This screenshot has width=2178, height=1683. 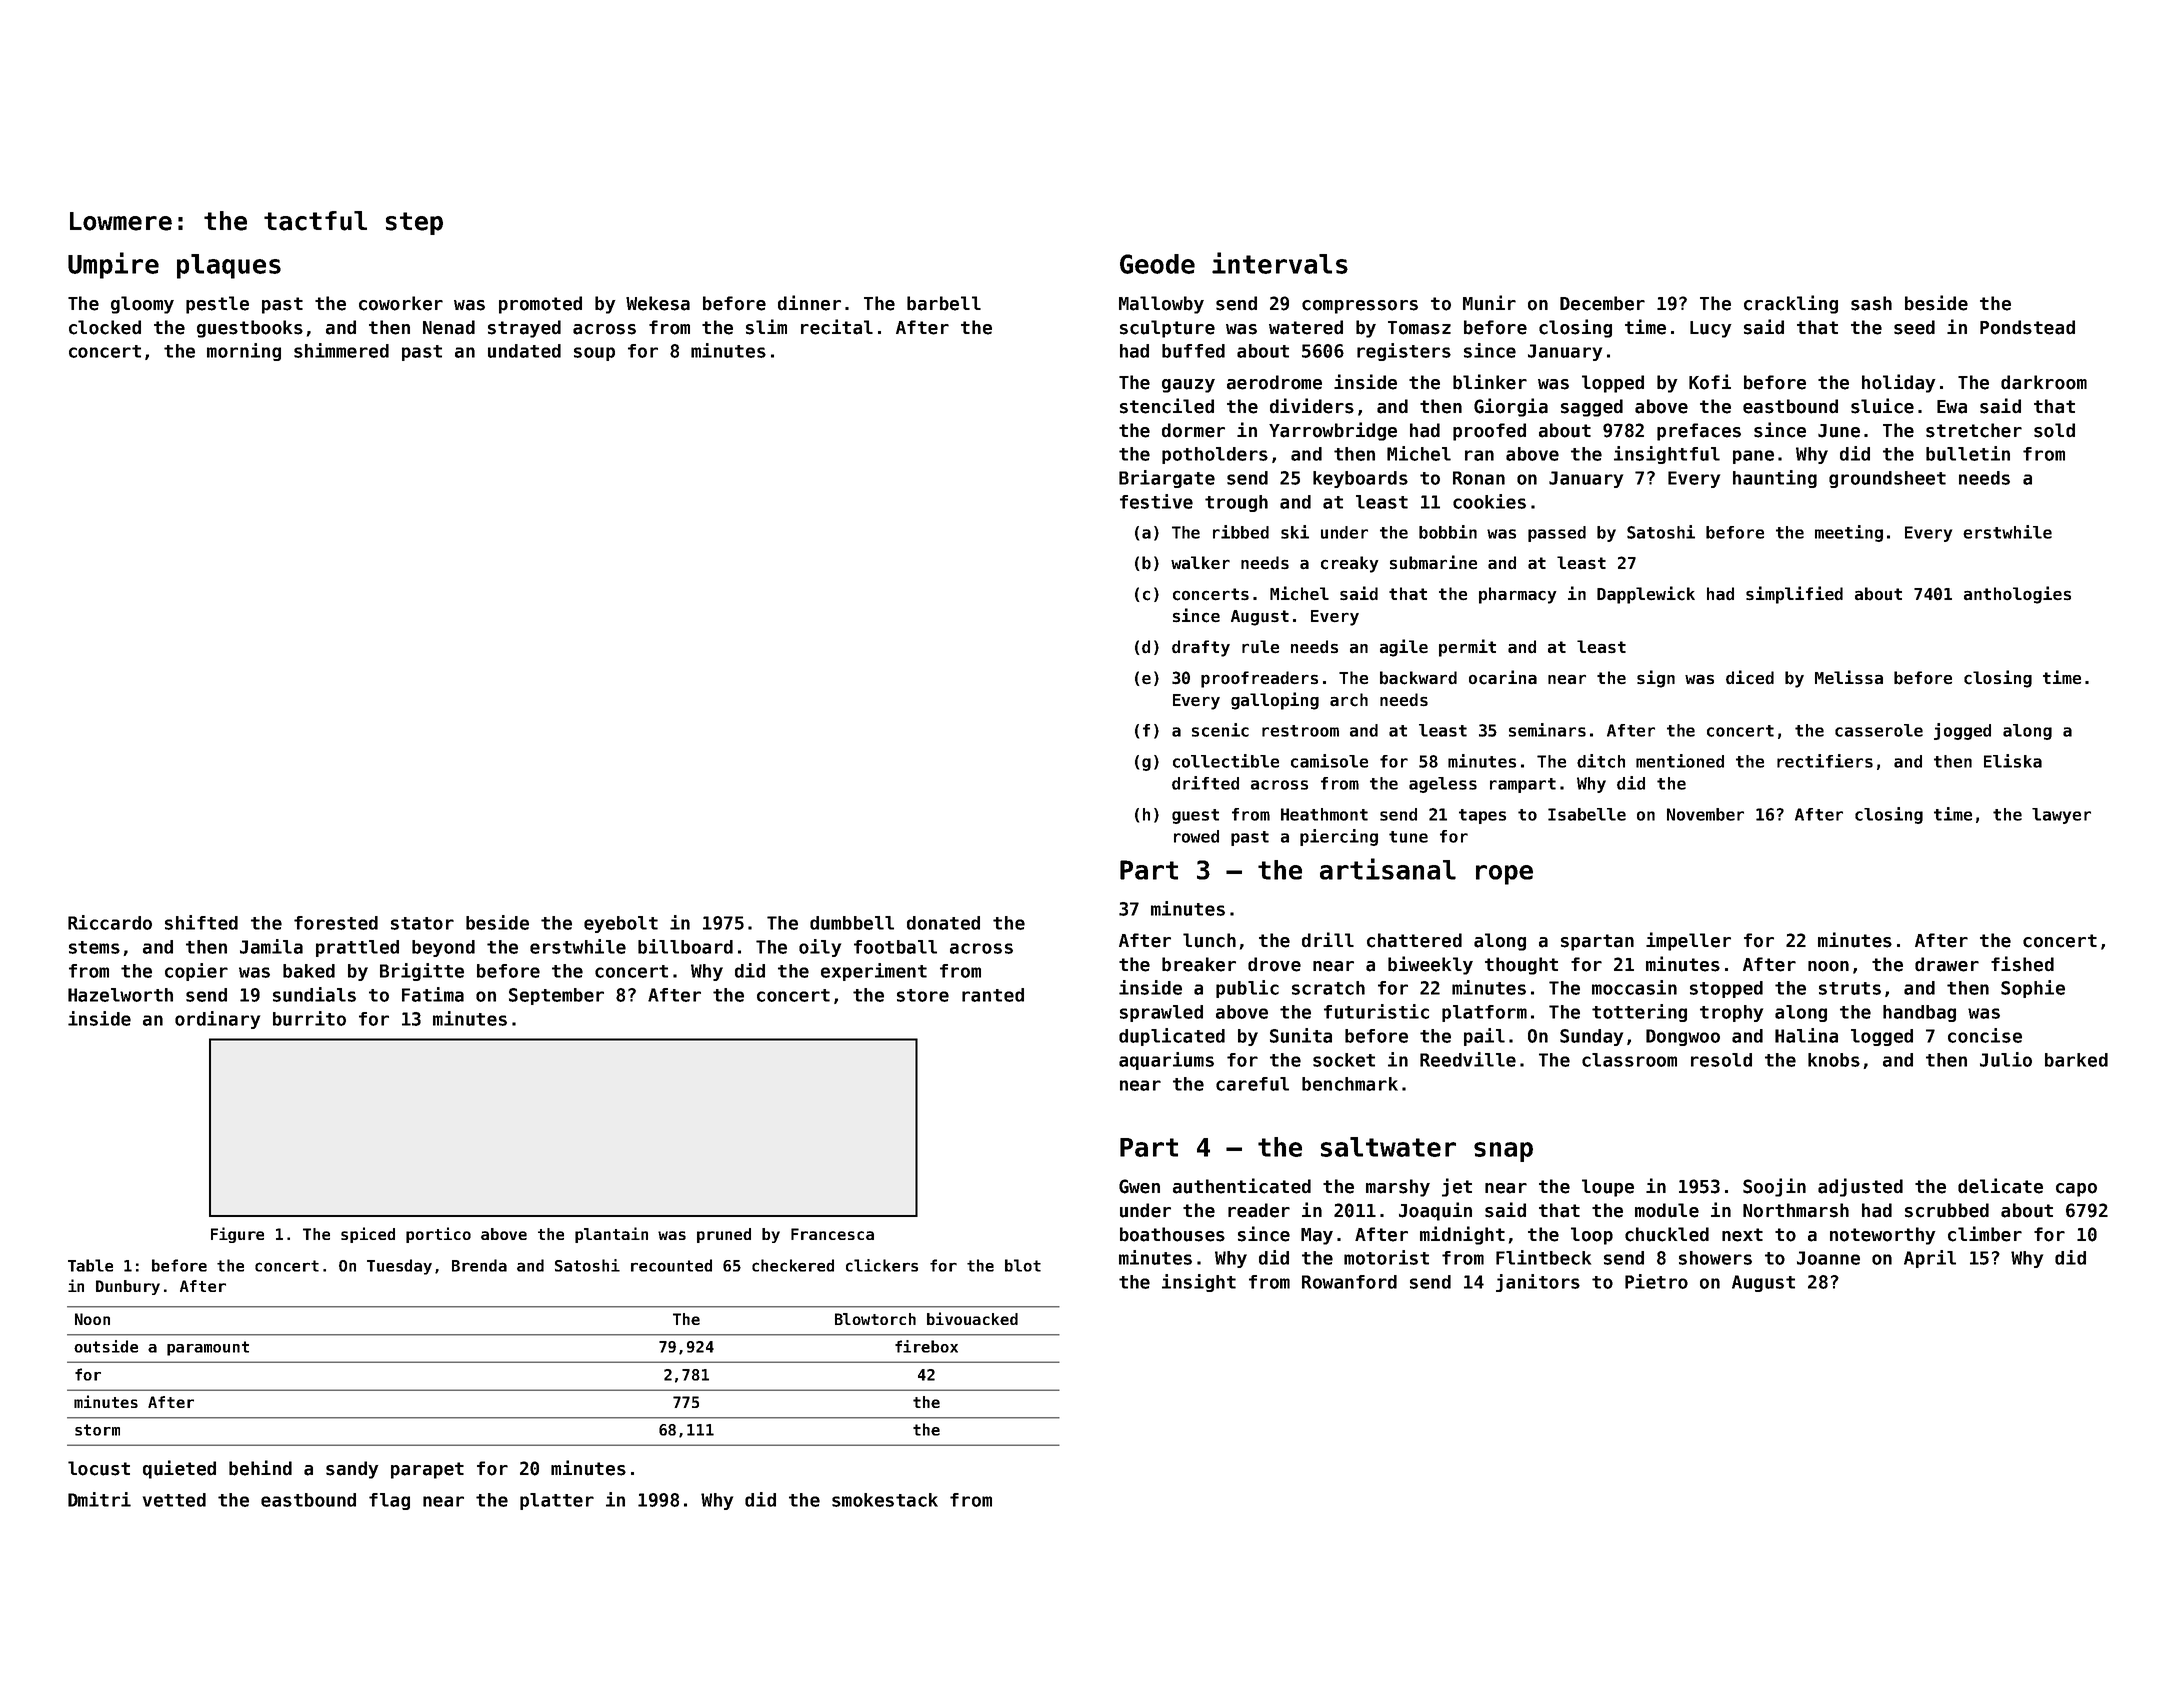 What do you see at coordinates (2061, 816) in the screenshot?
I see `lawyer` at bounding box center [2061, 816].
